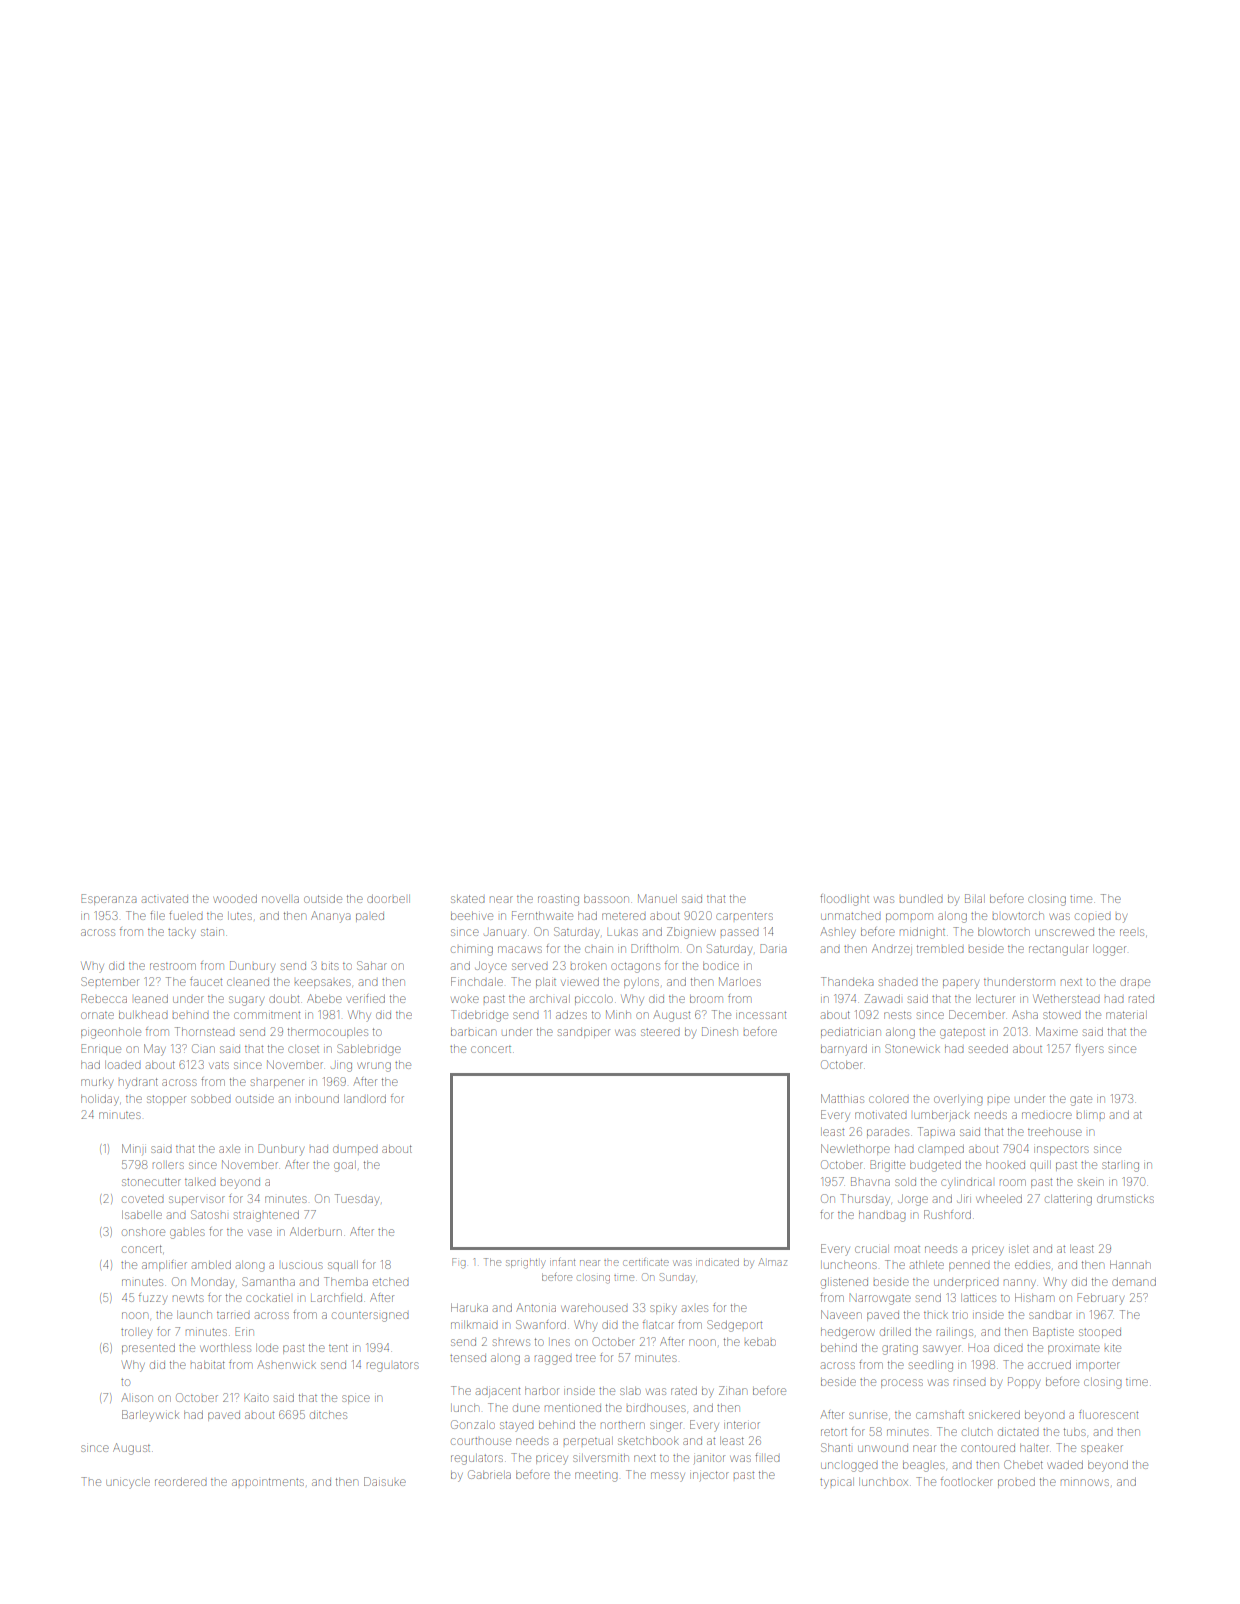 This screenshot has width=1240, height=1604. Describe the element at coordinates (1126, 1015) in the screenshot. I see `material` at that location.
